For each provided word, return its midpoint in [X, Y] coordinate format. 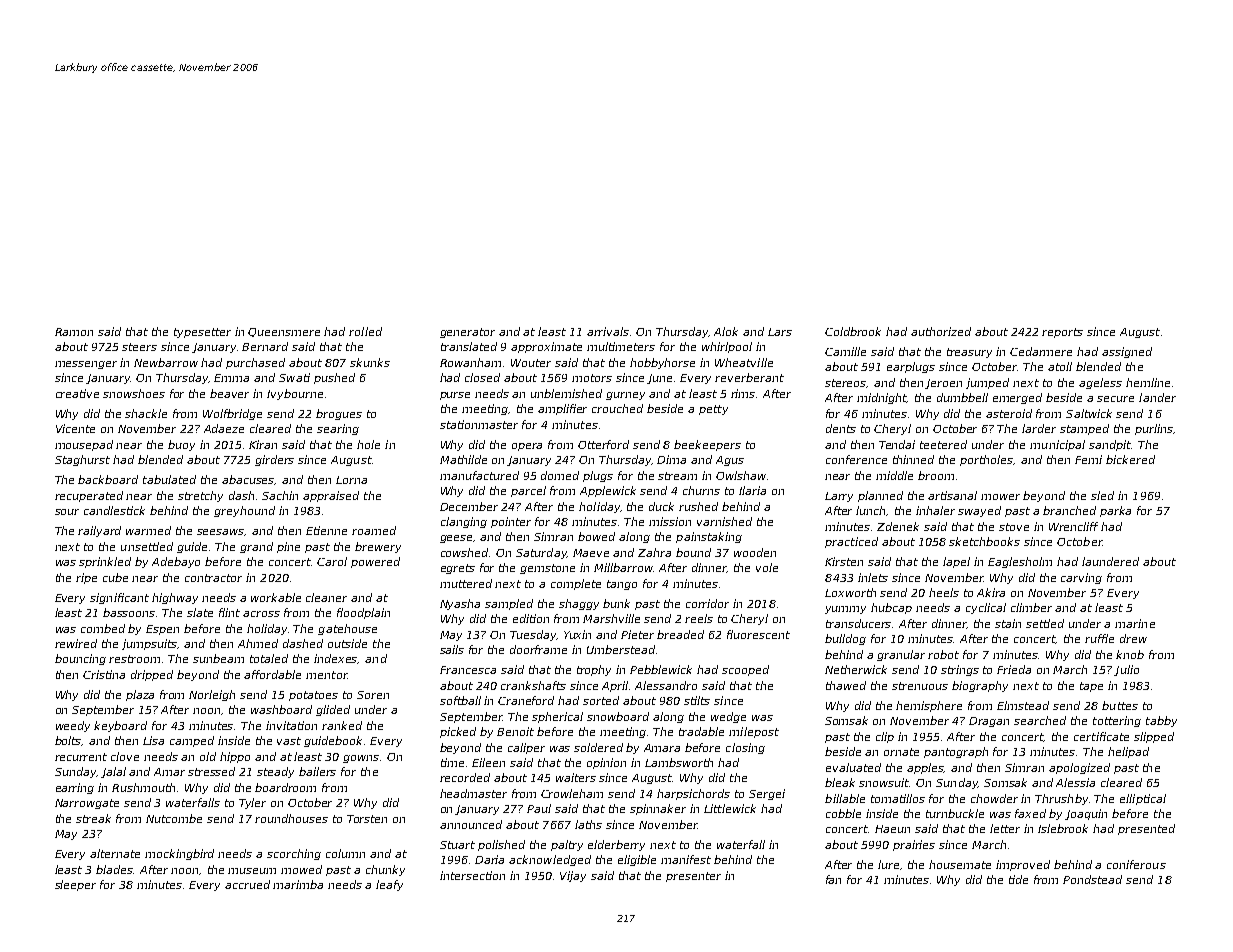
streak [93, 818]
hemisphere [929, 706]
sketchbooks [984, 541]
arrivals [608, 331]
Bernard [265, 346]
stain [1008, 623]
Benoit [515, 731]
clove [125, 756]
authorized [941, 331]
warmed [148, 530]
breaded [680, 634]
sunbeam [218, 658]
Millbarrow [623, 567]
